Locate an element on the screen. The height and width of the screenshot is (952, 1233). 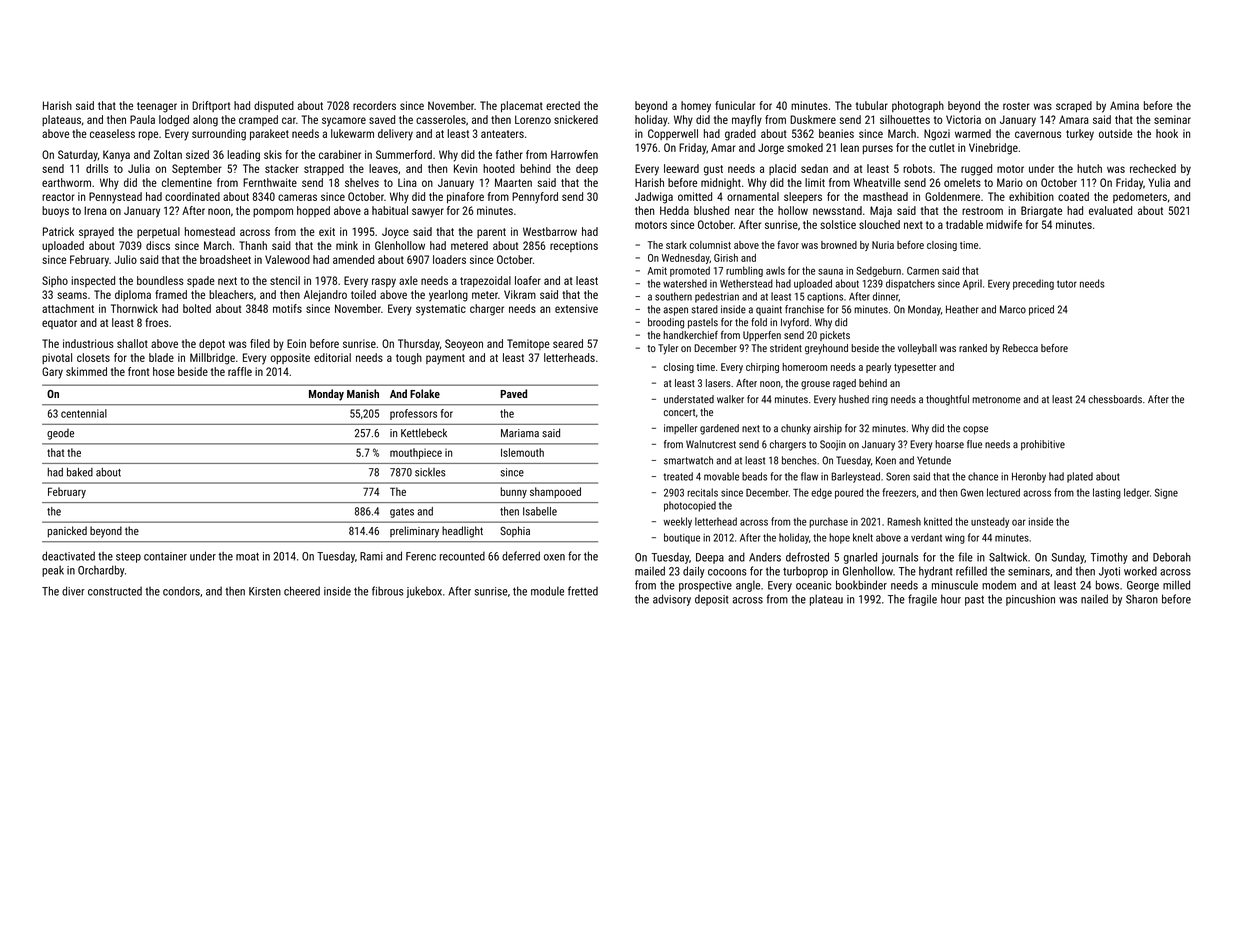
purses is located at coordinates (878, 149).
